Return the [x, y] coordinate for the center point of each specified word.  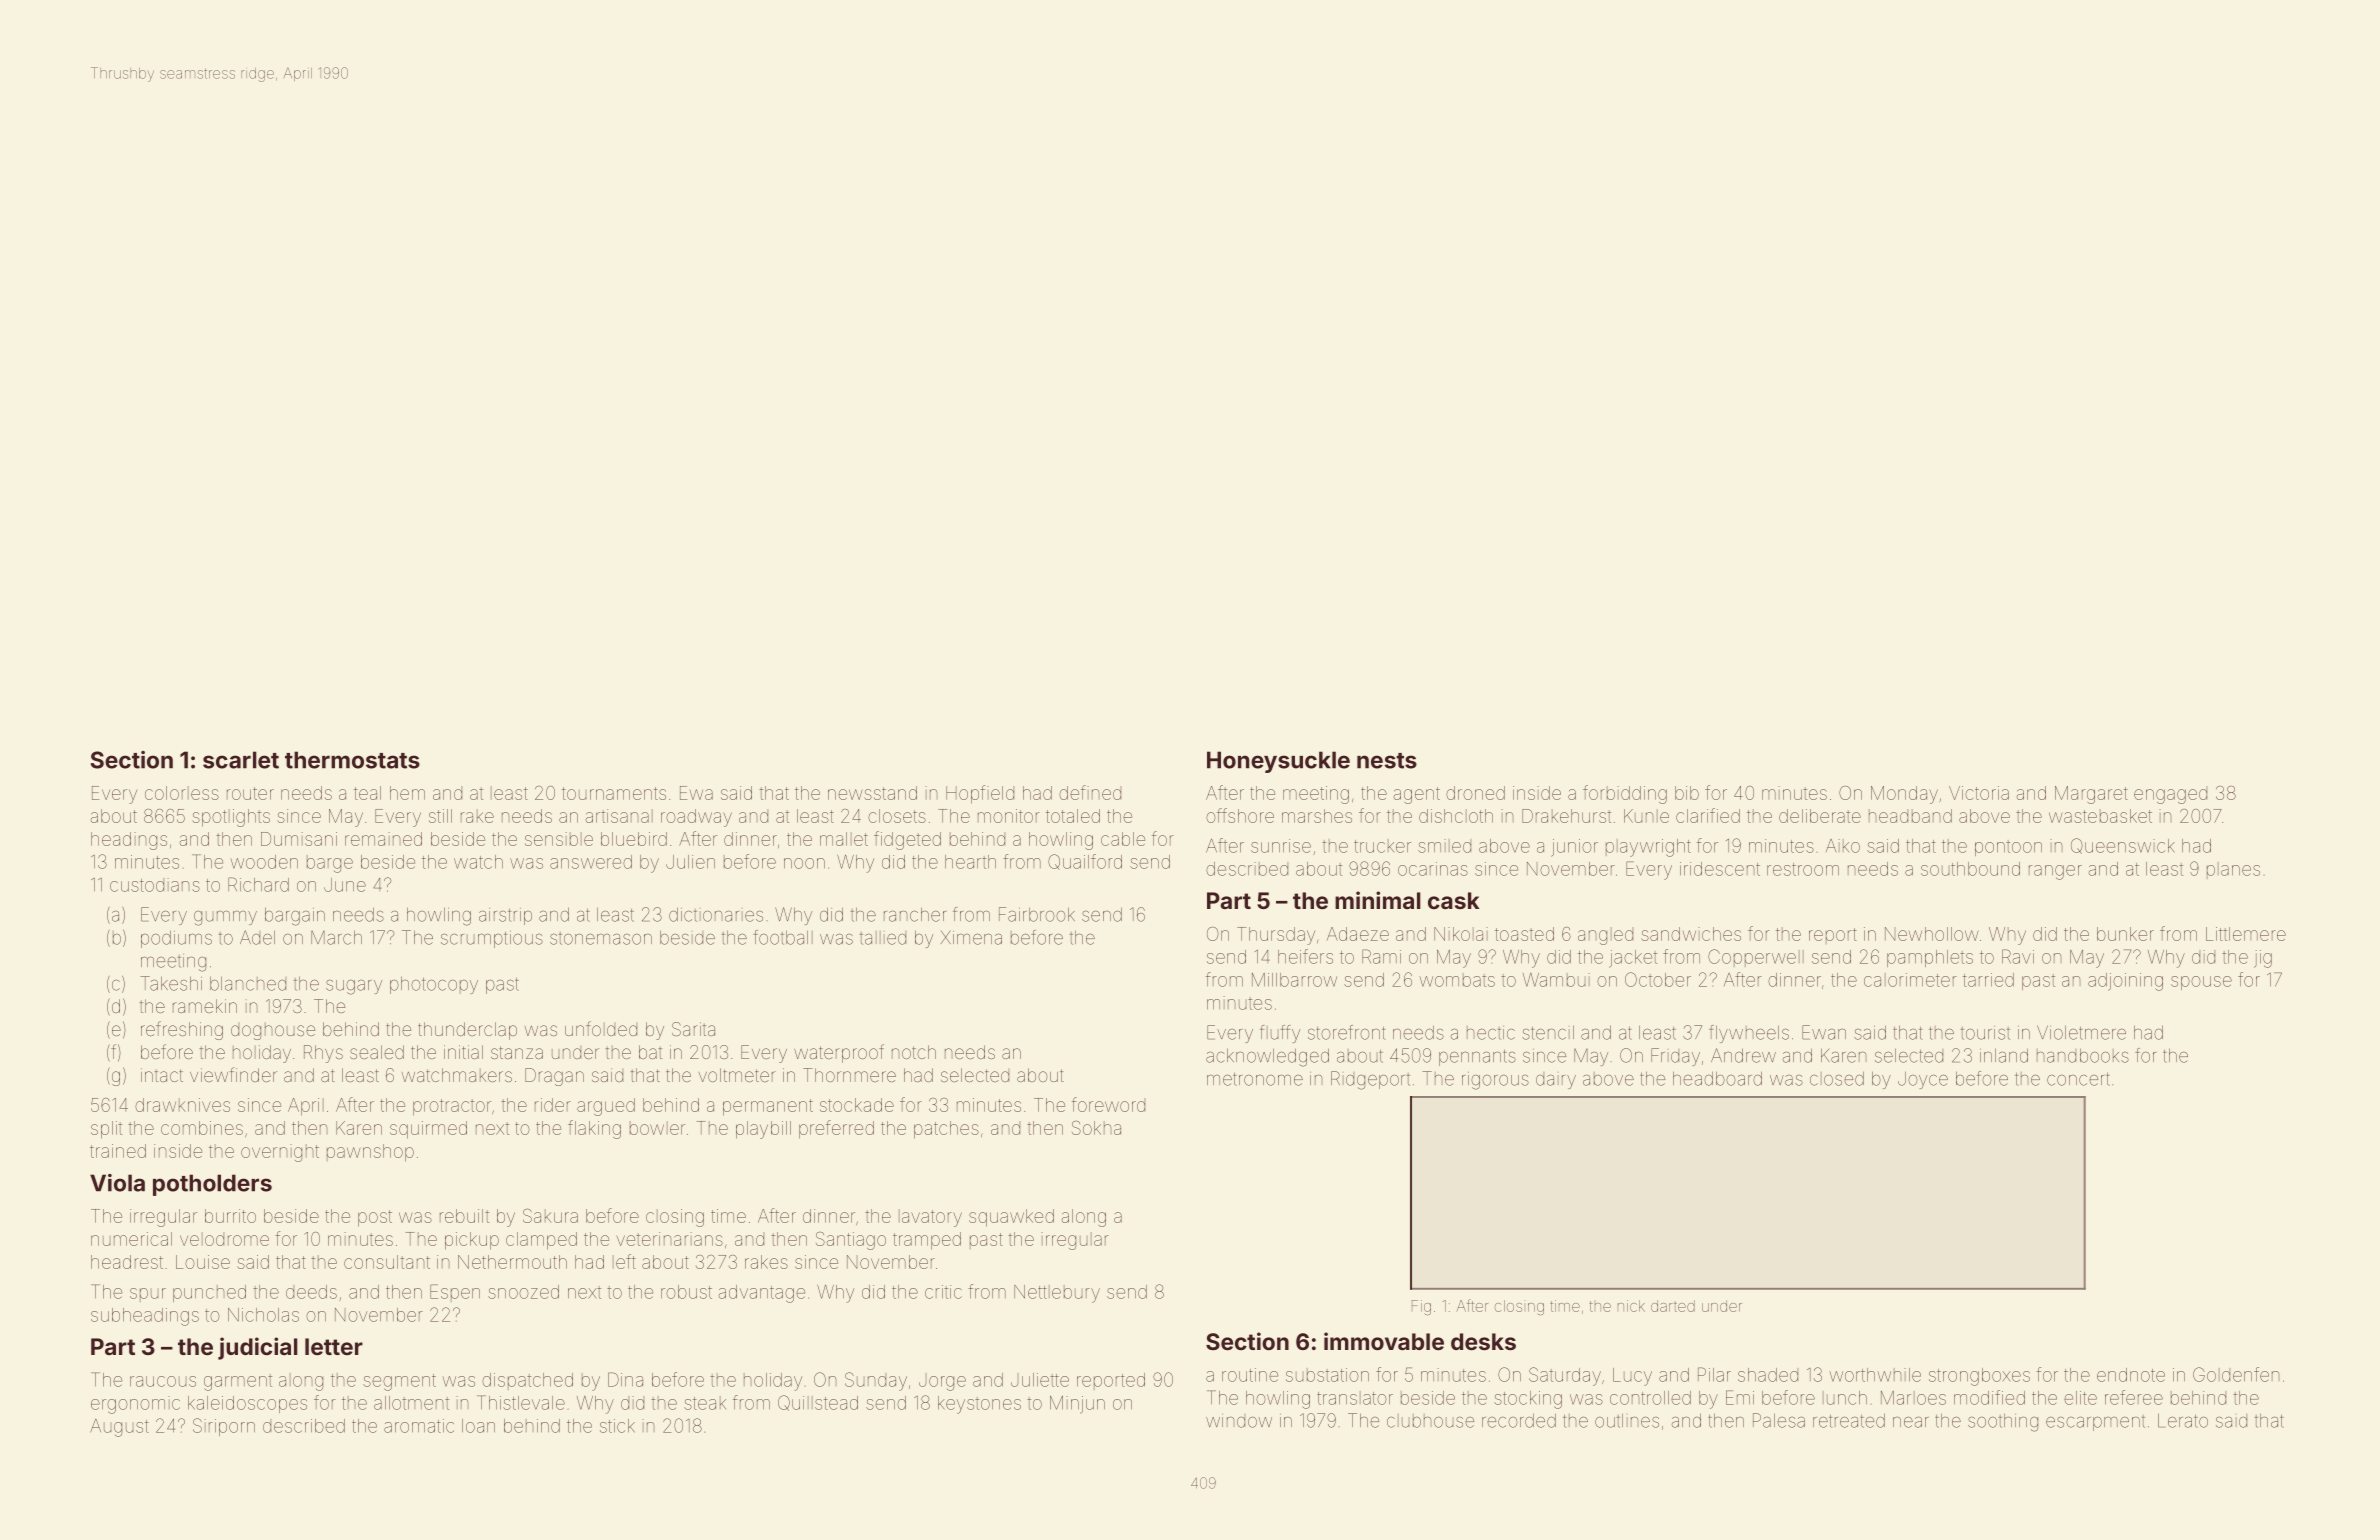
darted [1673, 1306]
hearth [970, 862]
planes [2233, 870]
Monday [1904, 795]
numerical [131, 1239]
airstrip [505, 916]
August [119, 1428]
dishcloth [1456, 816]
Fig [1421, 1307]
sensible [559, 839]
